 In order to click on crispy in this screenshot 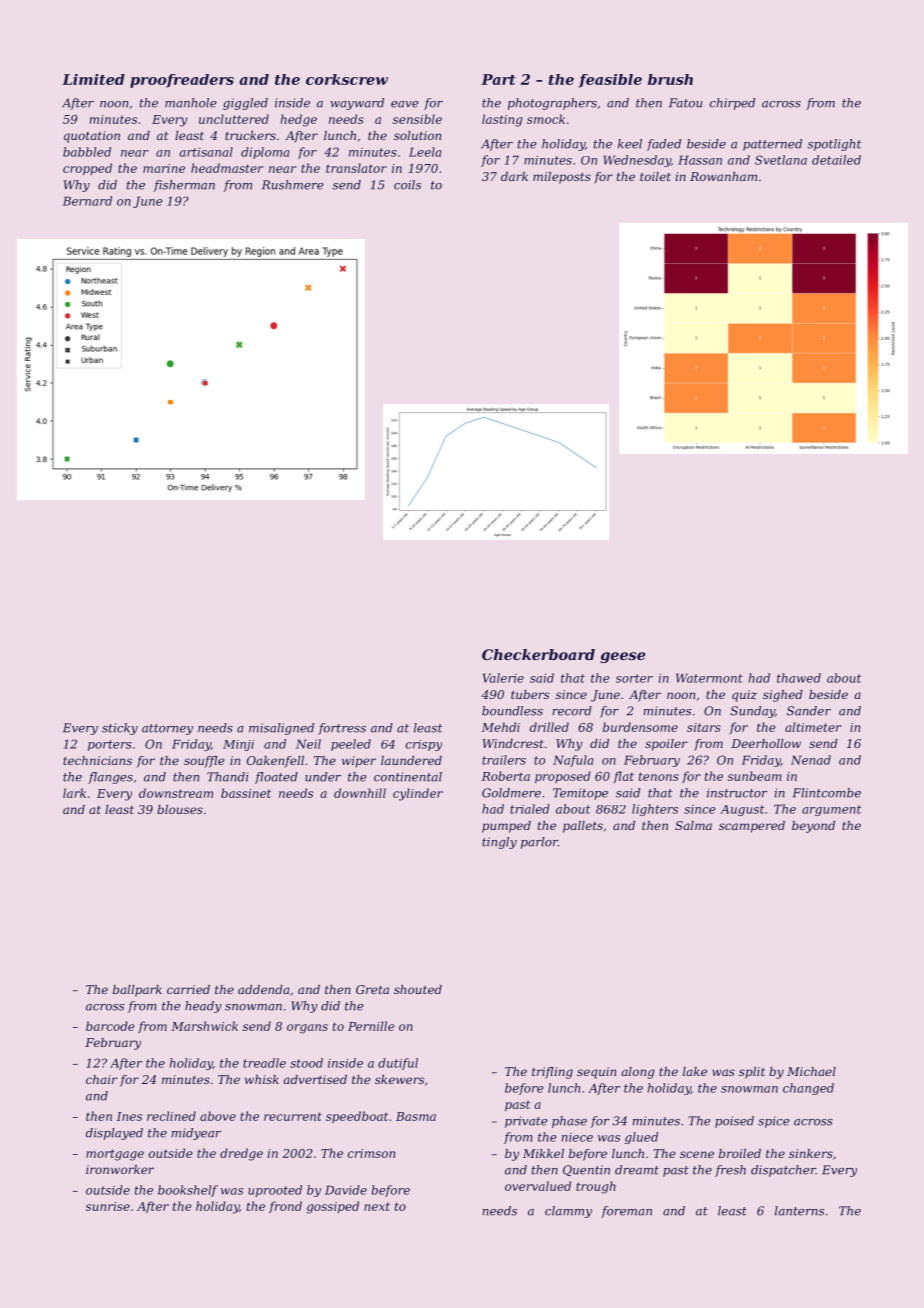, I will do `click(424, 745)`.
